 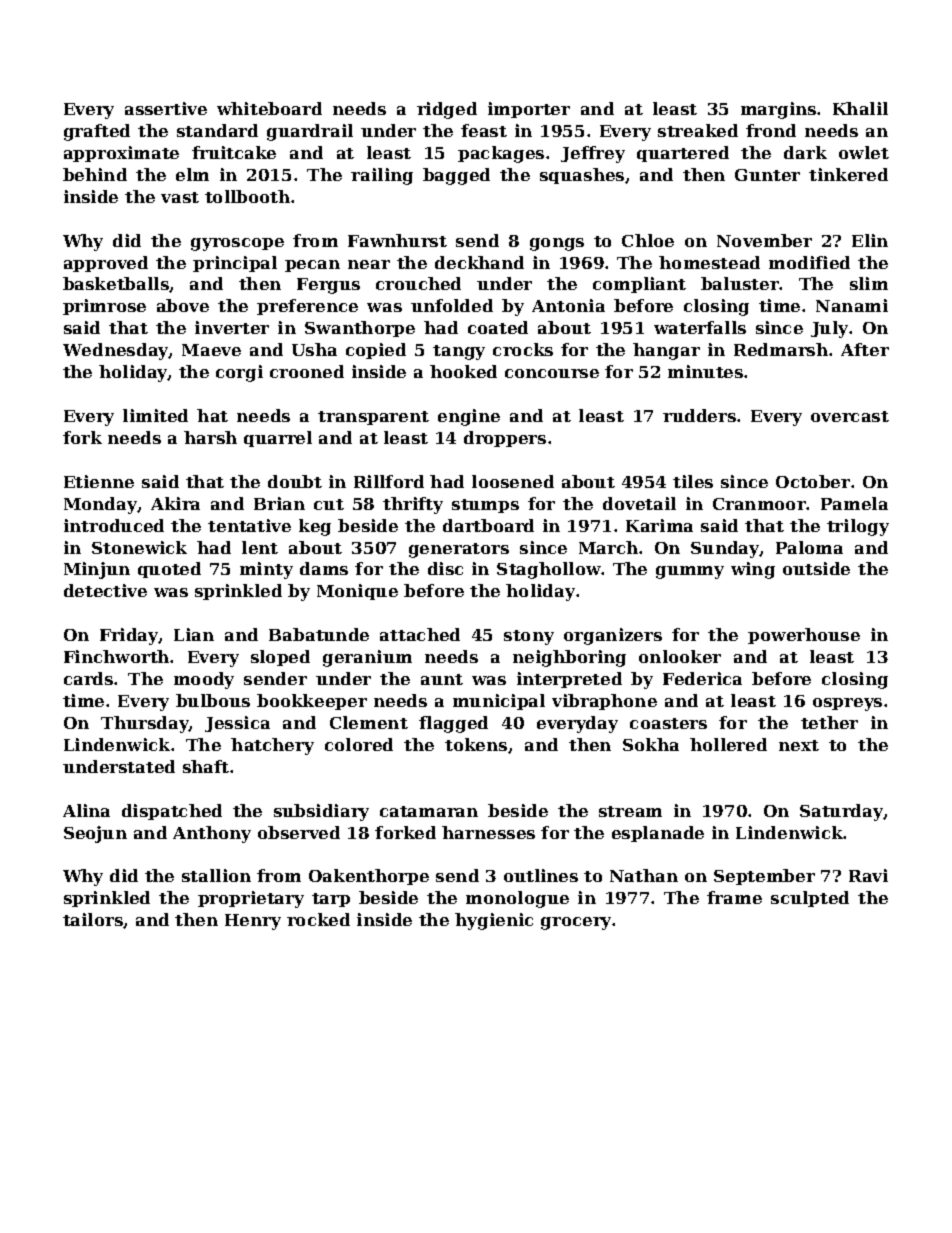 What do you see at coordinates (810, 899) in the page?
I see `sculpted` at bounding box center [810, 899].
